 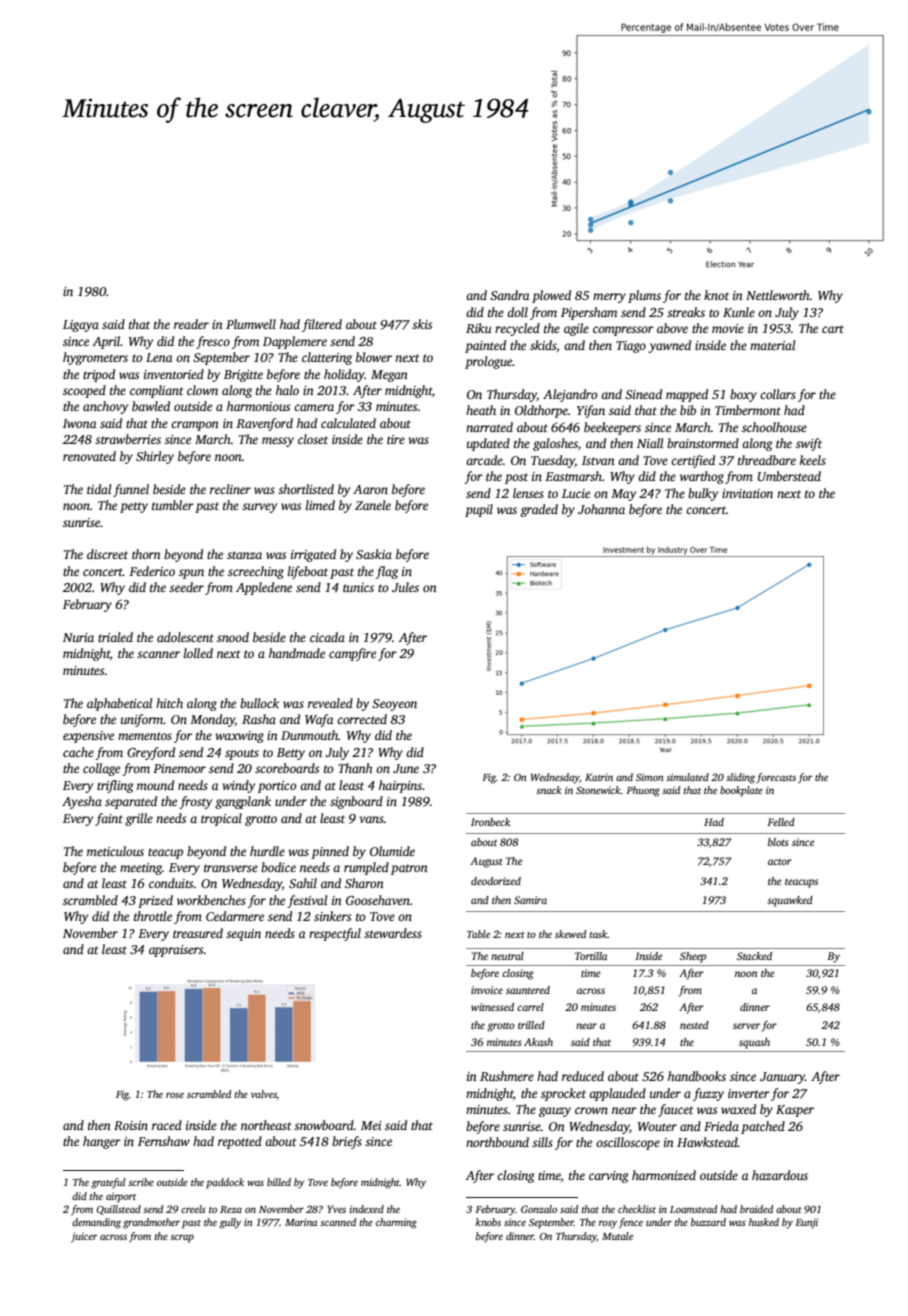 I want to click on Plumwell, so click(x=251, y=324).
